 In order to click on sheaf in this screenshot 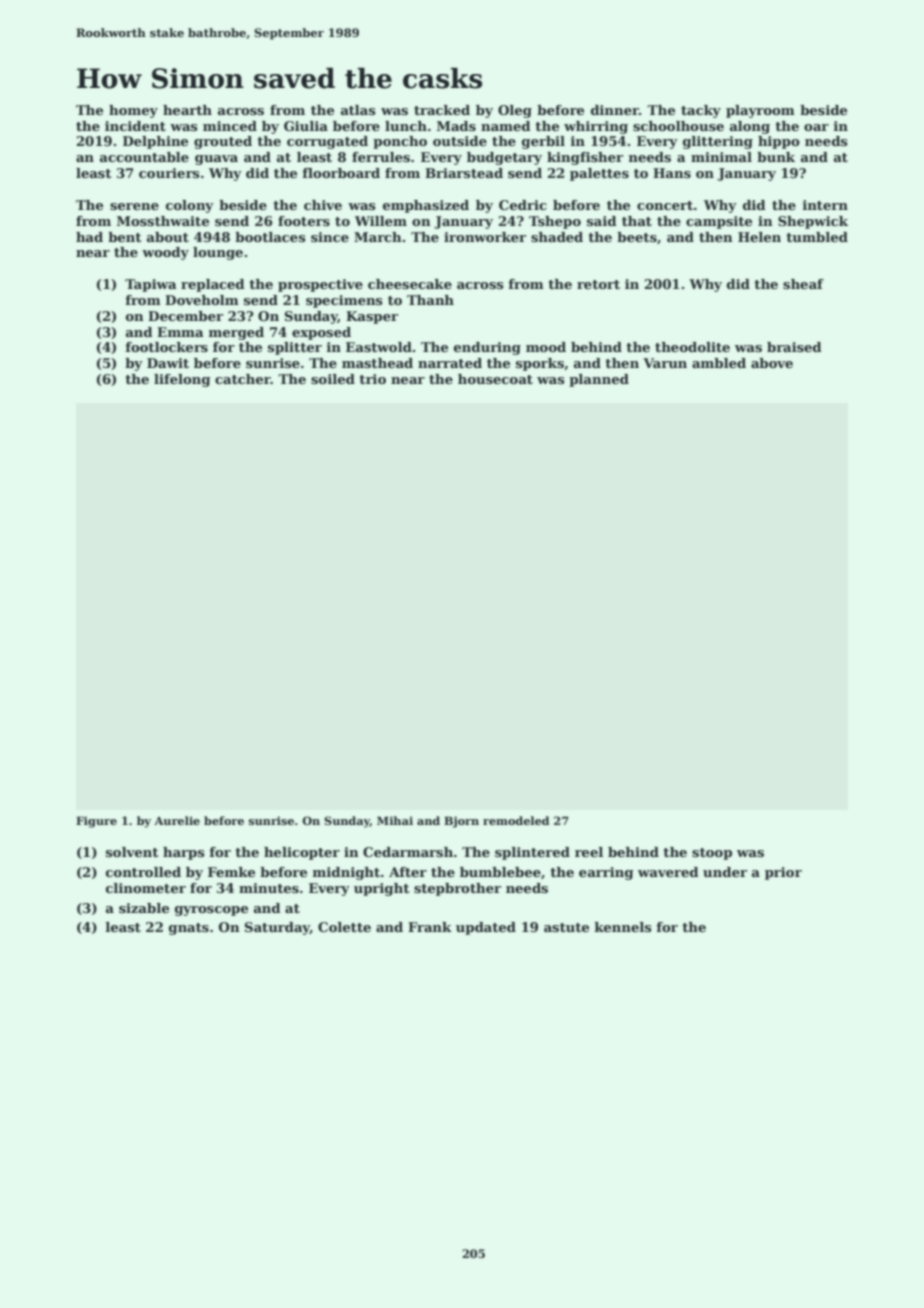, I will do `click(803, 284)`.
